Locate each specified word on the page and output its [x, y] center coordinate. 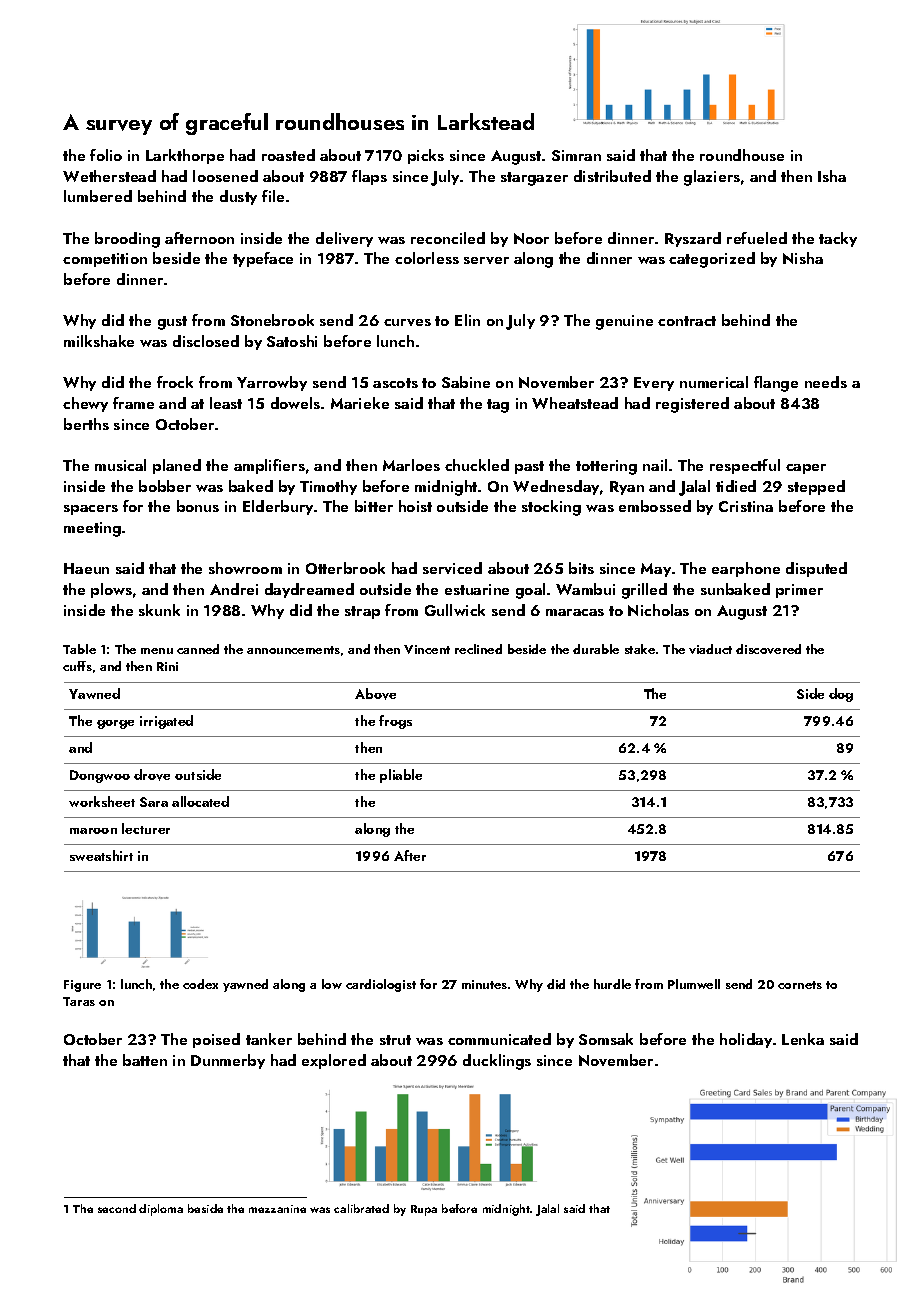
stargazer [534, 179]
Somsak [606, 1039]
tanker [269, 1039]
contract [687, 321]
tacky [838, 239]
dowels [295, 403]
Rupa [424, 1210]
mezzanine [277, 1209]
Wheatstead [575, 403]
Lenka [803, 1039]
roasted [288, 155]
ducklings [497, 1062]
